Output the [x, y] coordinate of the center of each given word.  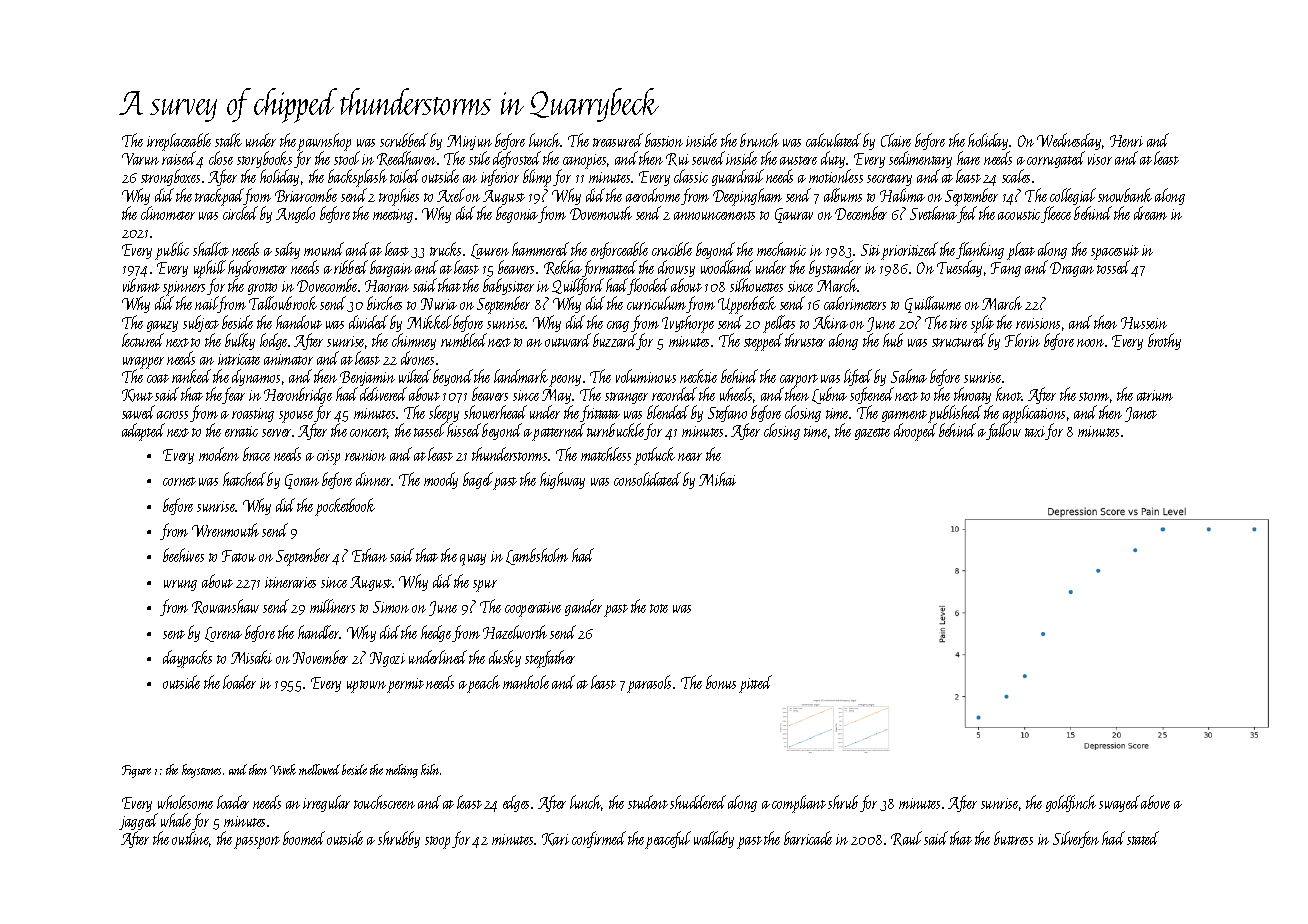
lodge [274, 341]
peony [565, 381]
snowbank [1125, 195]
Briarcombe [306, 195]
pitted [755, 684]
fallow [1003, 432]
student [648, 802]
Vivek [283, 769]
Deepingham [747, 197]
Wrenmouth [225, 530]
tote [659, 608]
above [1155, 802]
